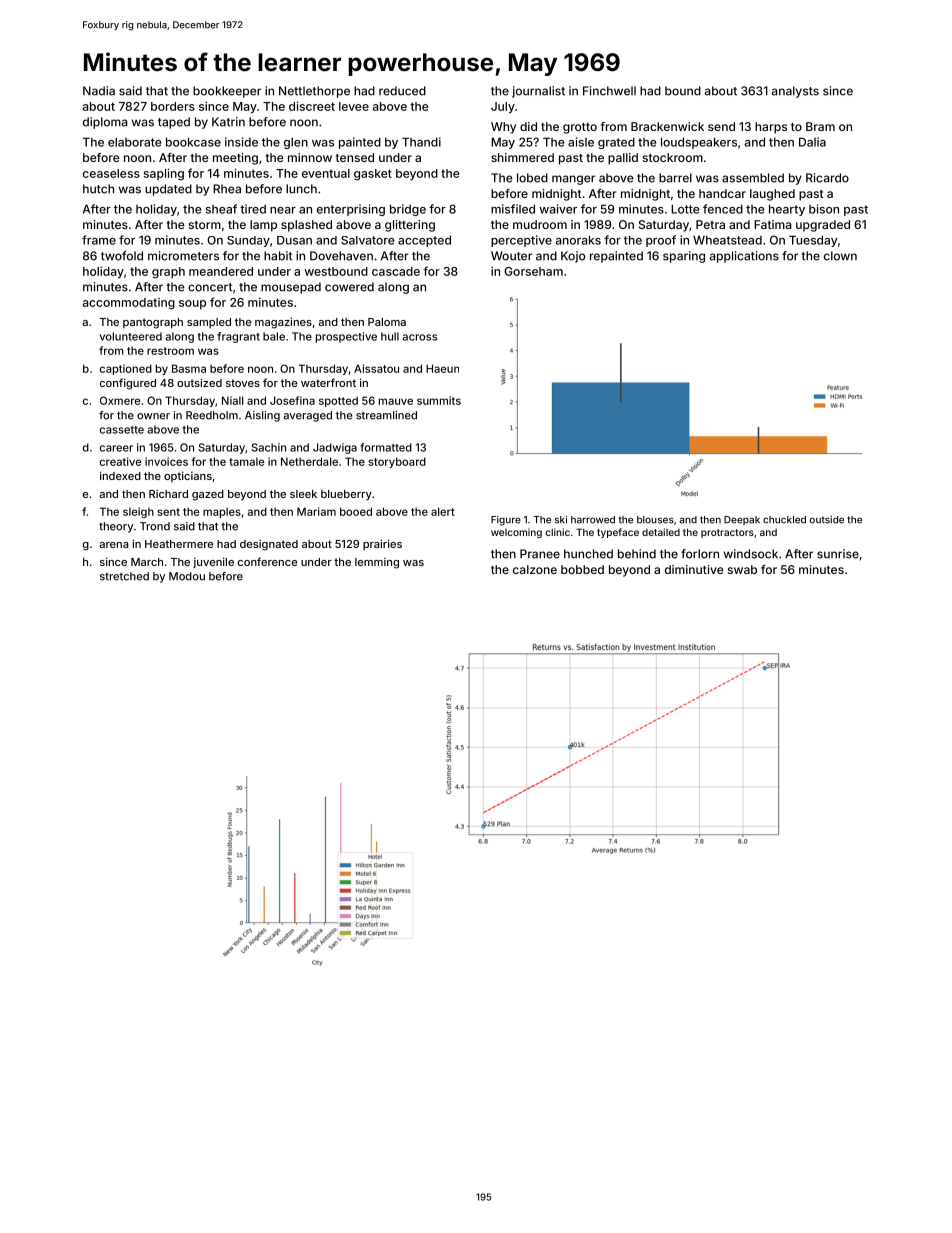 The height and width of the screenshot is (1233, 952). I want to click on storyboard, so click(397, 462).
